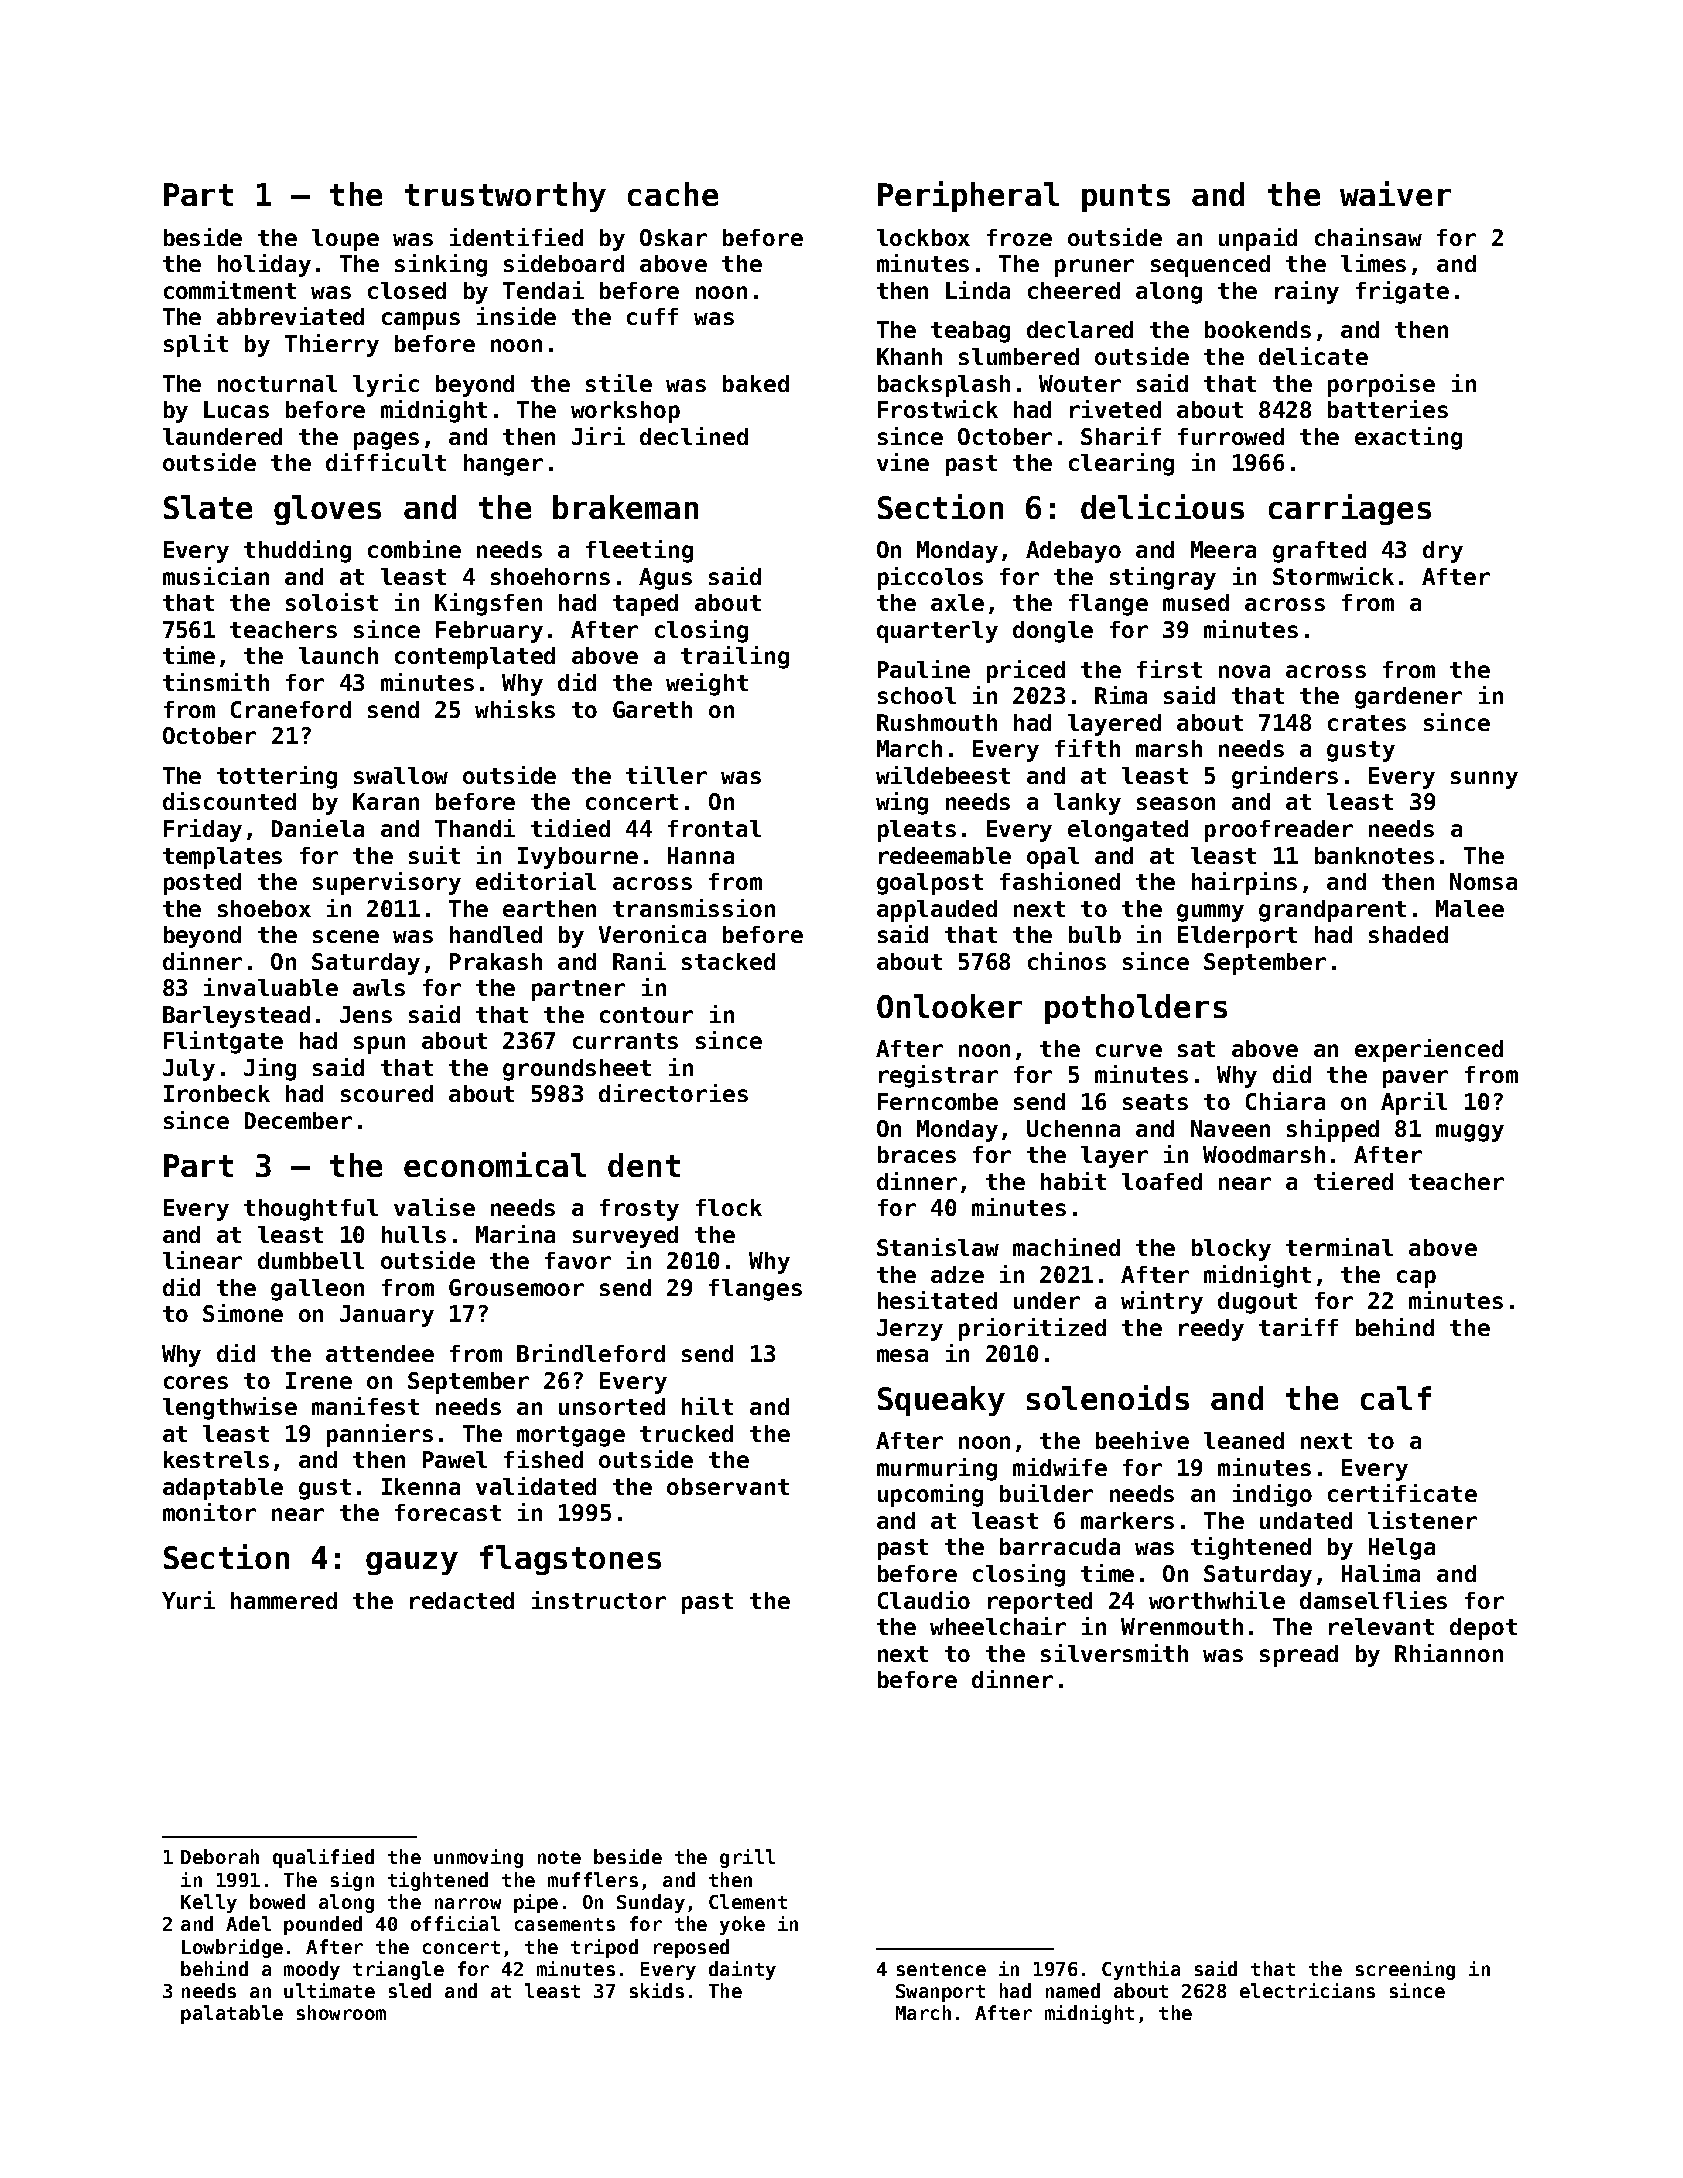 The width and height of the document is (1683, 2178). I want to click on cache, so click(673, 194).
